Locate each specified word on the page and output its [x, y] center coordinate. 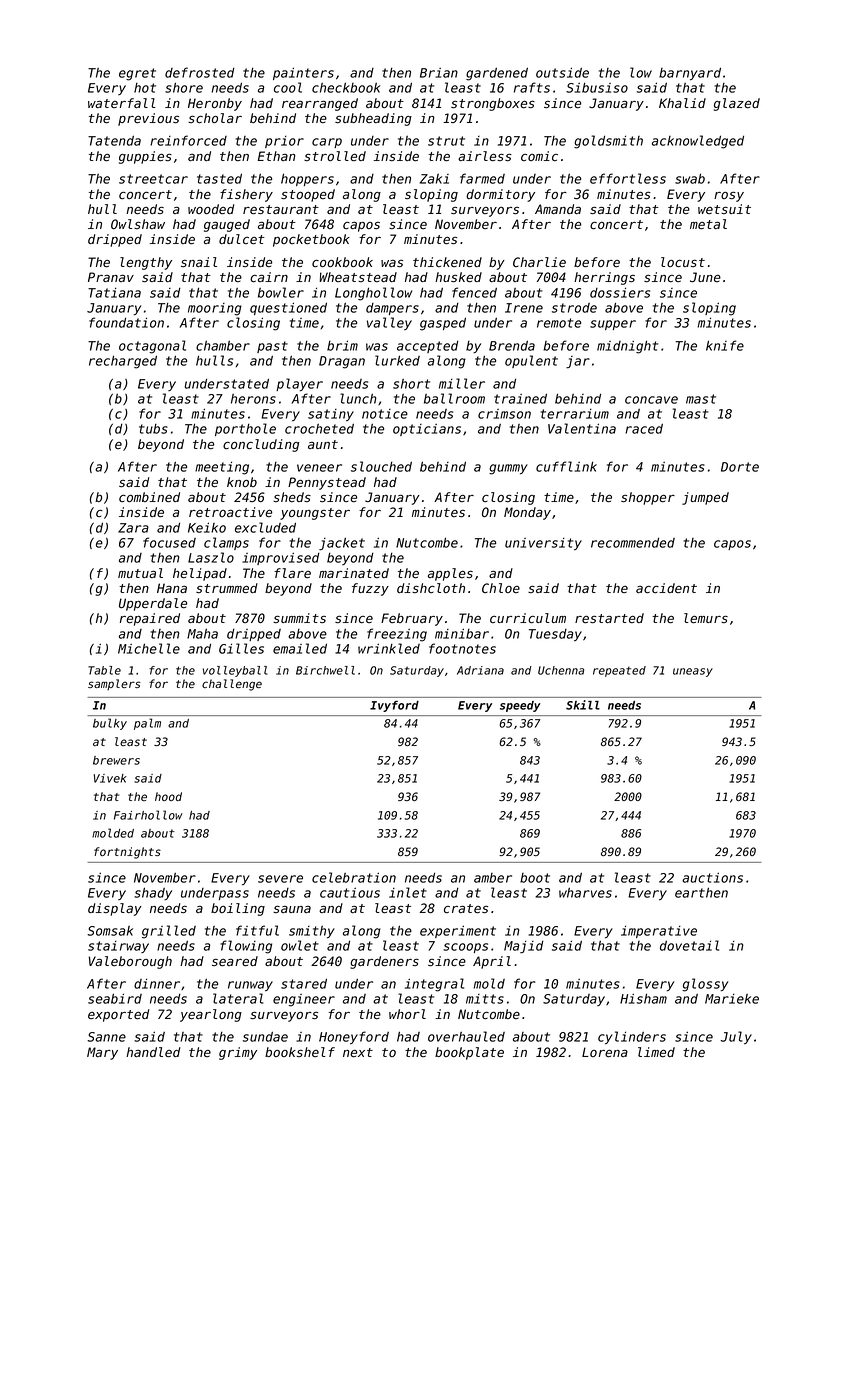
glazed [737, 104]
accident [666, 588]
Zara [133, 528]
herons [253, 399]
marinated [354, 573]
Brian [439, 73]
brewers [116, 760]
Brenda [512, 345]
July [736, 1037]
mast [701, 399]
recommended [633, 542]
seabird [115, 998]
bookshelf [300, 1052]
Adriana [480, 670]
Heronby [215, 104]
